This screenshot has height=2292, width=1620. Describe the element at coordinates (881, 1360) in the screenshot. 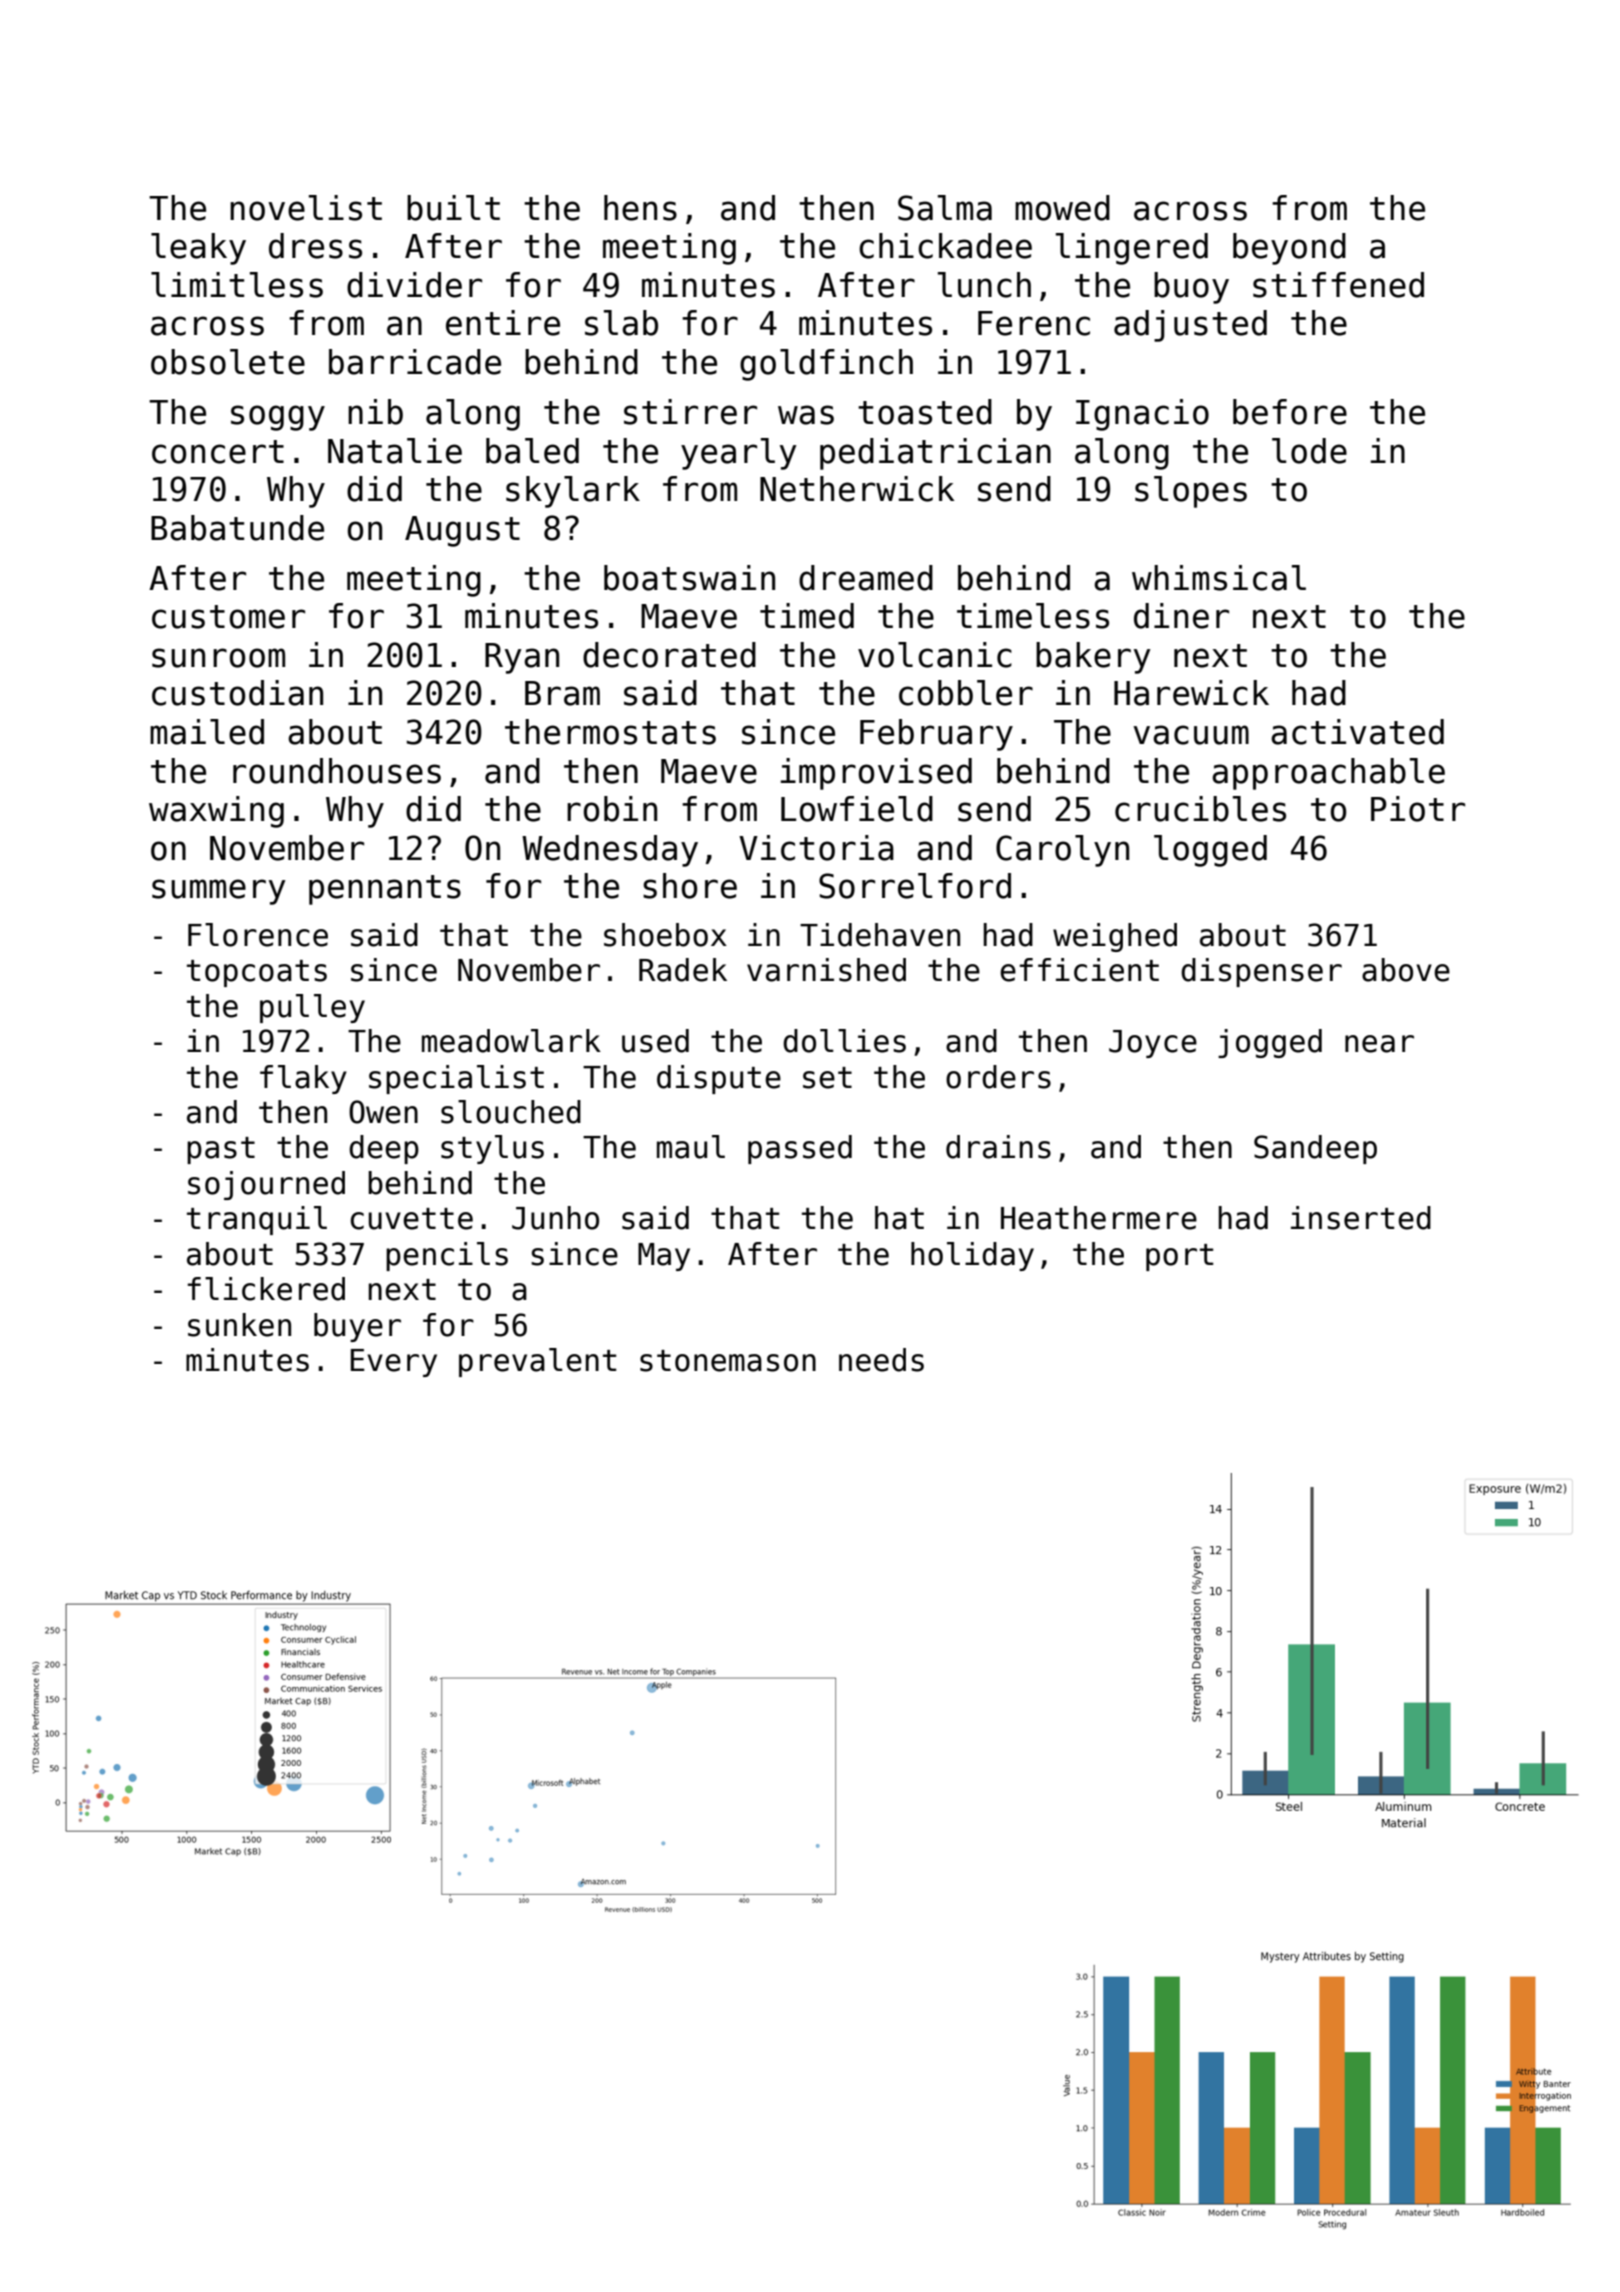

I see `needs` at that location.
